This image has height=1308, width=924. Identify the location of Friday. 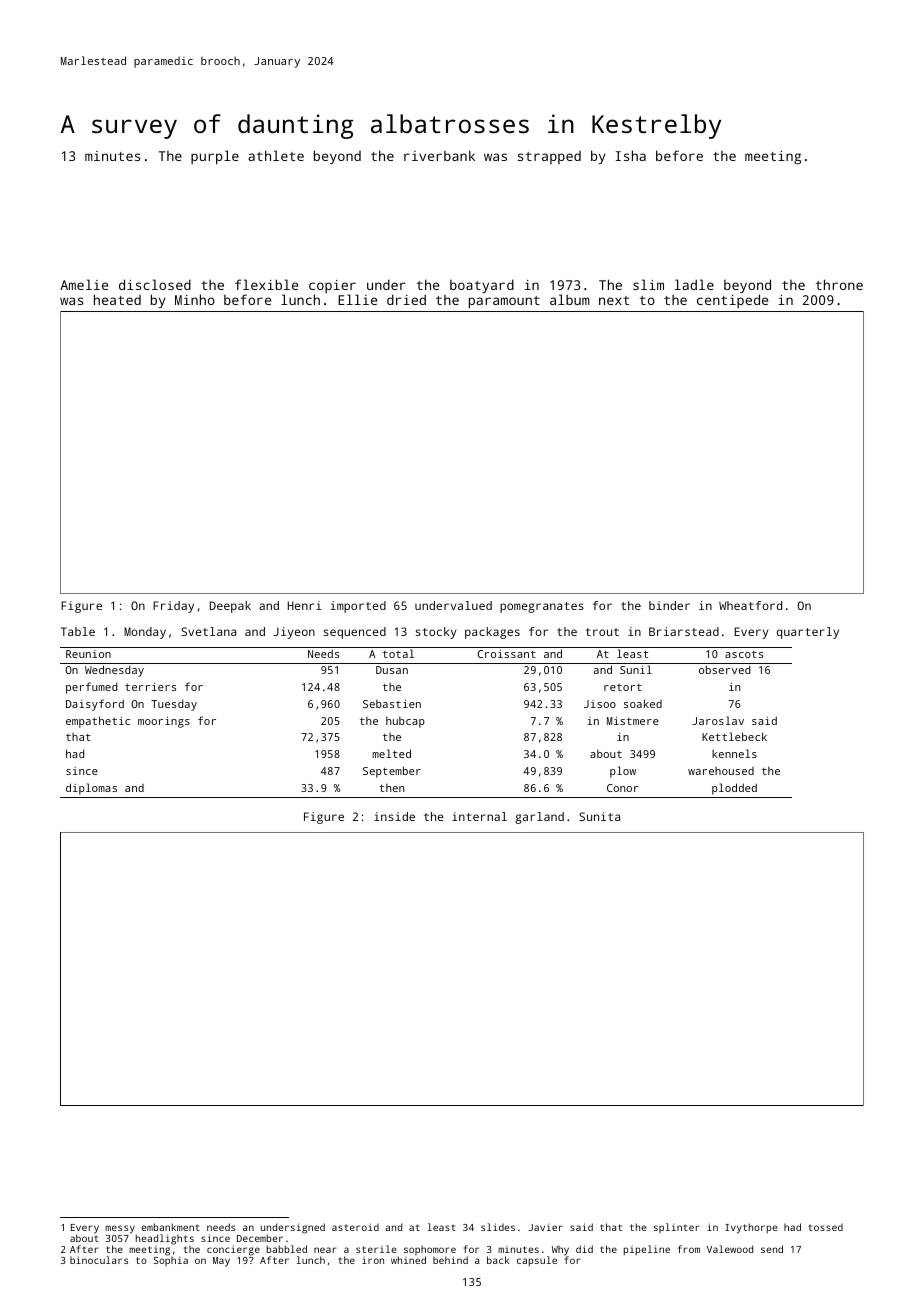
(173, 607).
